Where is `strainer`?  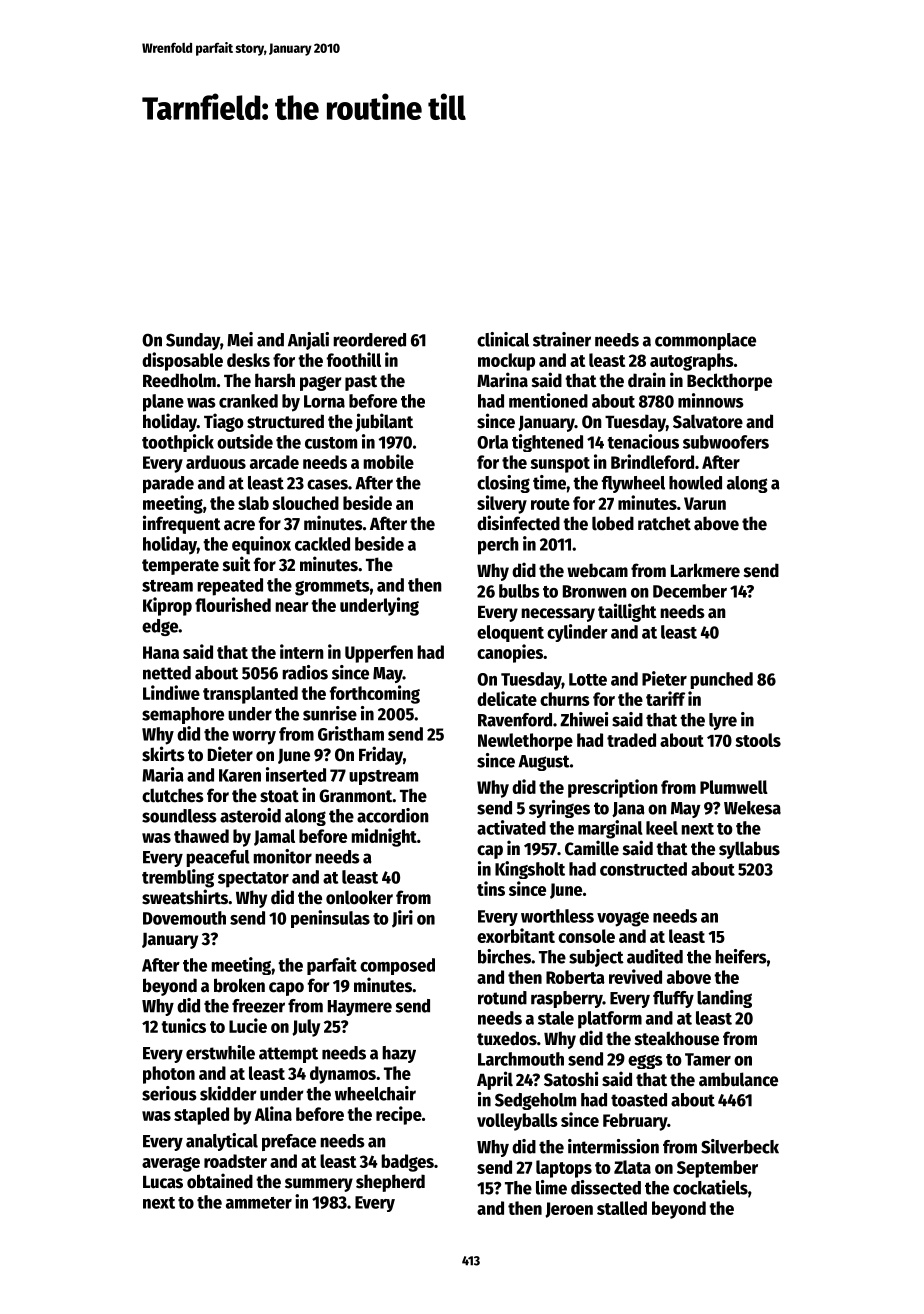
strainer is located at coordinates (562, 339).
